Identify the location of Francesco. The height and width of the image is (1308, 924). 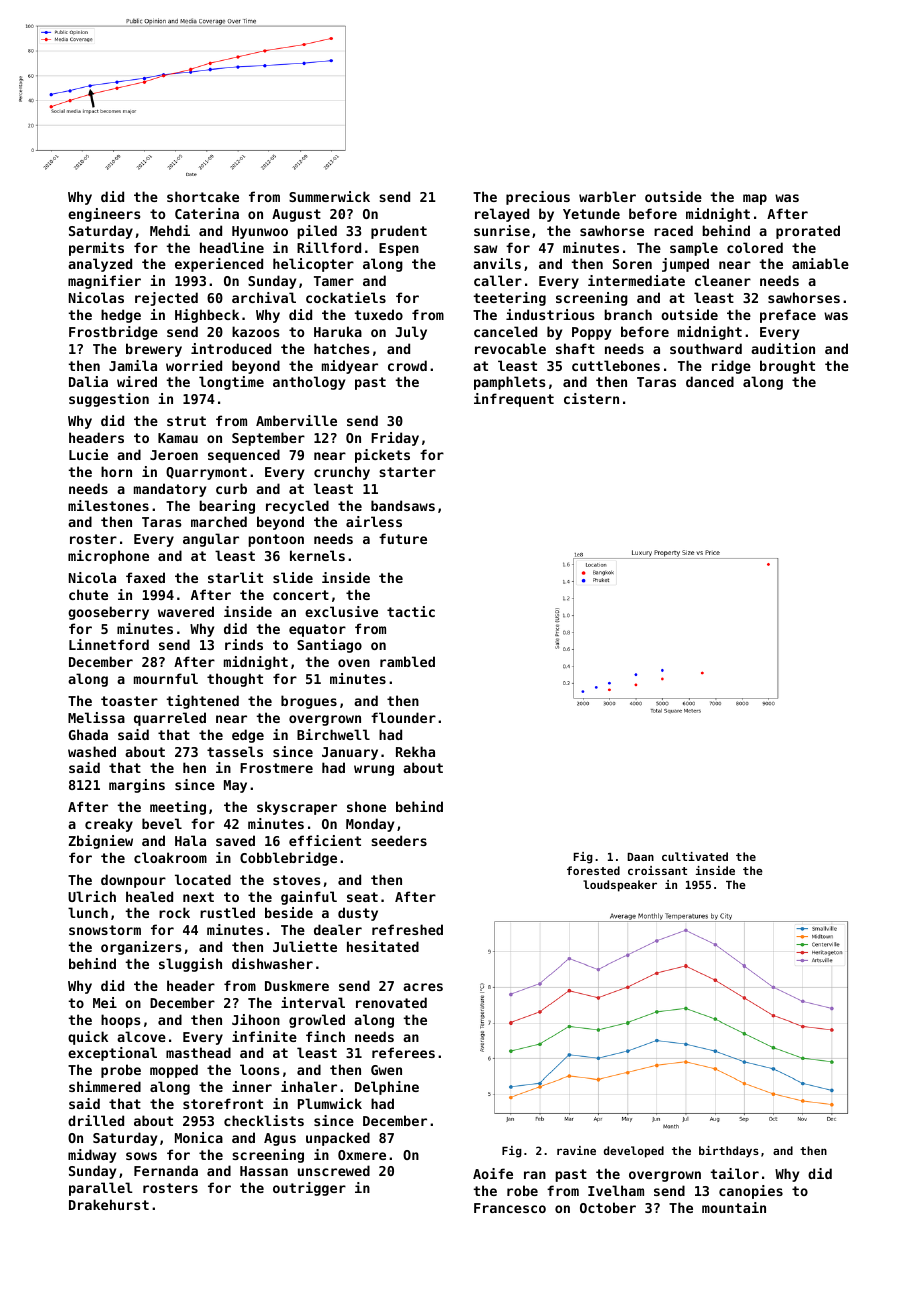
(510, 1208).
